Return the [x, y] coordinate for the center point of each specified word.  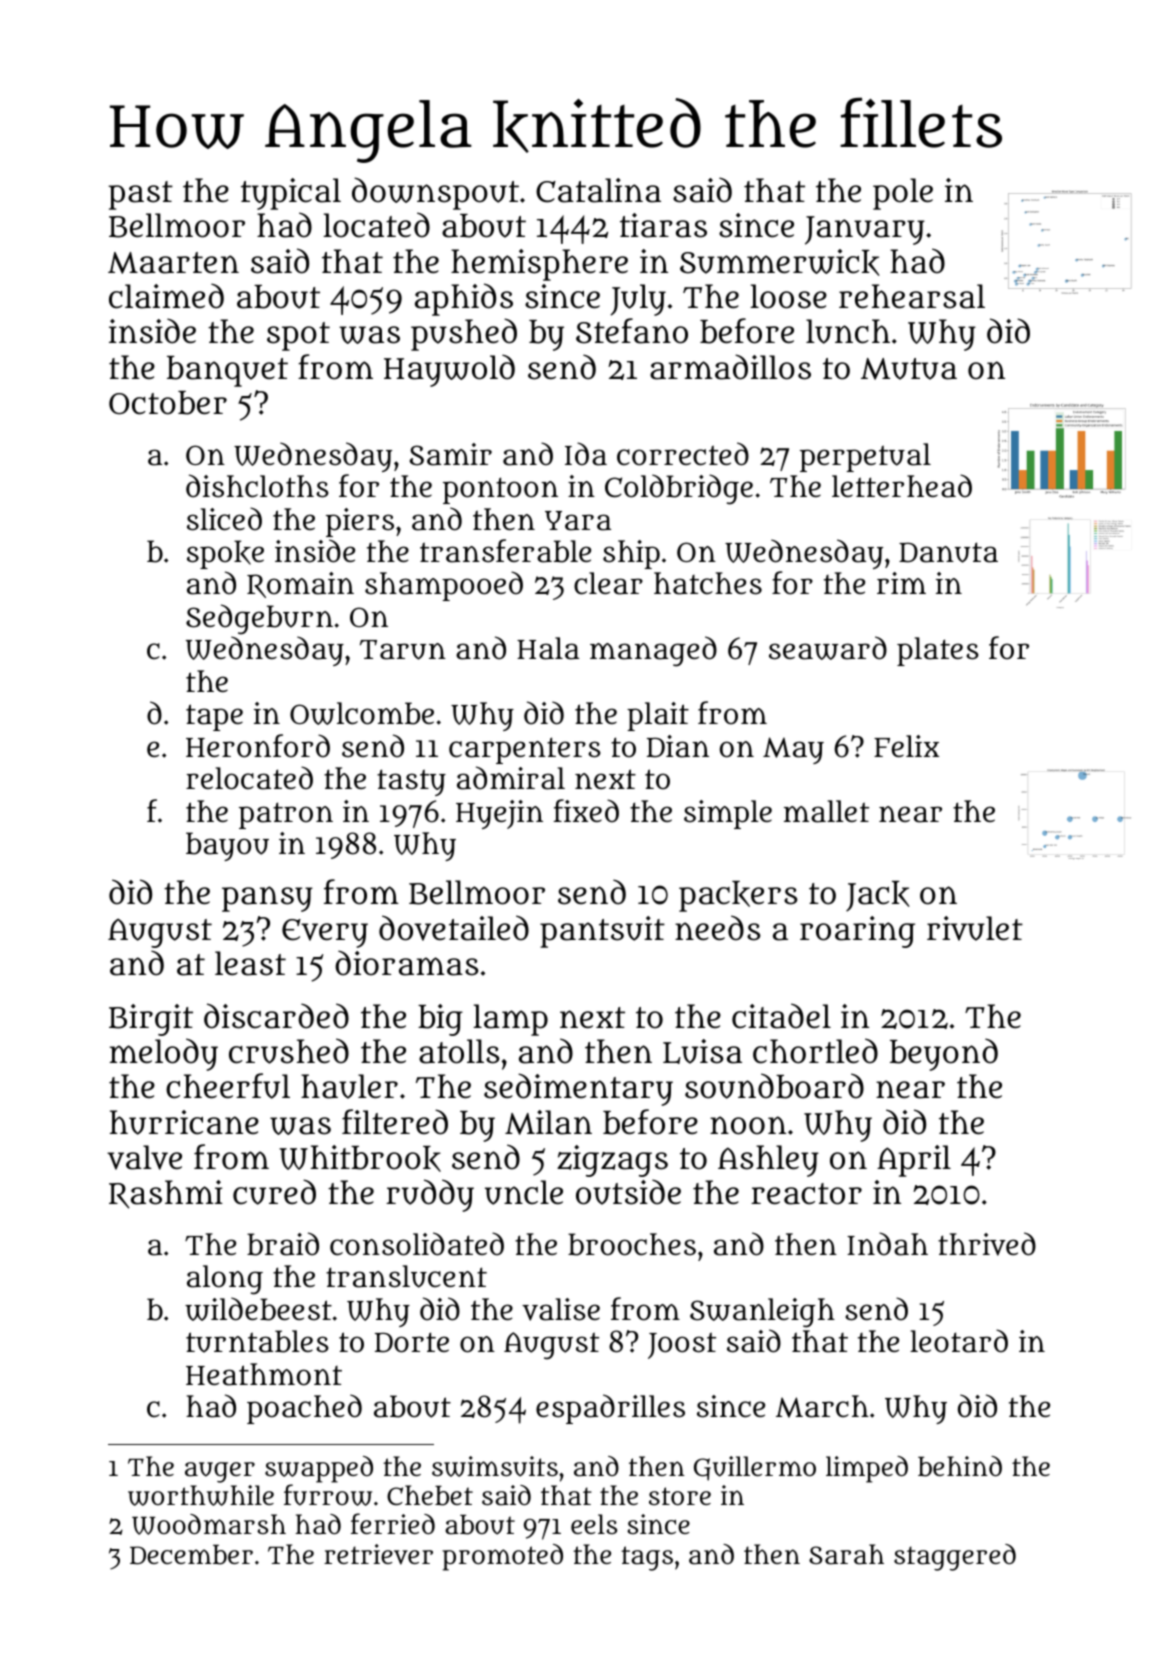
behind [960, 1466]
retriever [378, 1554]
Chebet [430, 1495]
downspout [435, 193]
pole [903, 194]
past [140, 195]
